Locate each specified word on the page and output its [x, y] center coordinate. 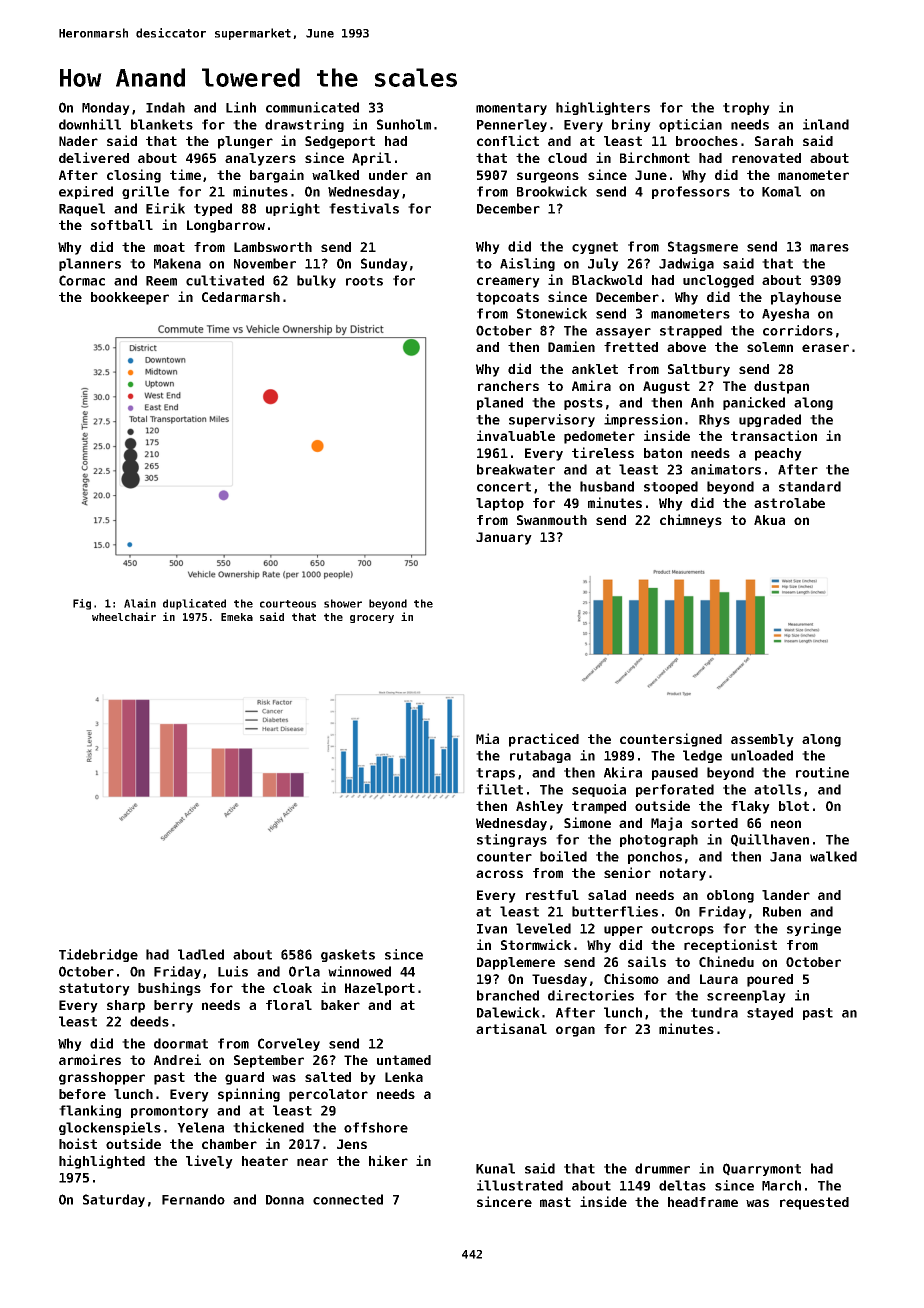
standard [810, 486]
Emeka [237, 617]
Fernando [193, 1199]
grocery [372, 619]
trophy [746, 108]
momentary [511, 109]
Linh [241, 107]
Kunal [495, 1168]
